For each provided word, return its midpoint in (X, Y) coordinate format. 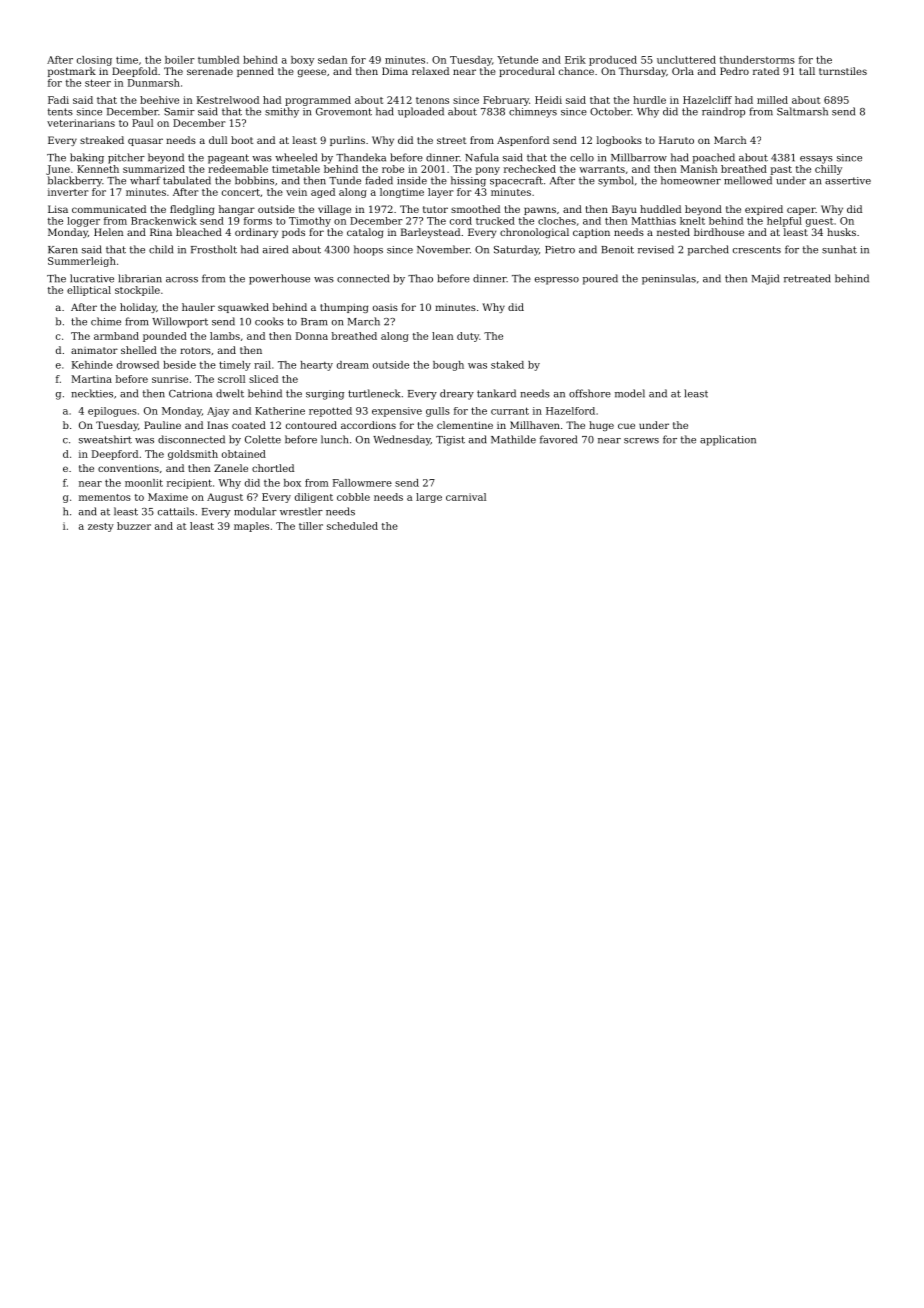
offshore (590, 393)
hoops (368, 250)
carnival (466, 497)
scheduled (352, 526)
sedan (332, 60)
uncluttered (686, 60)
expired (764, 210)
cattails (176, 511)
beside (179, 365)
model (630, 393)
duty (468, 337)
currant (510, 411)
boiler (180, 60)
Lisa (58, 209)
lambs (225, 336)
